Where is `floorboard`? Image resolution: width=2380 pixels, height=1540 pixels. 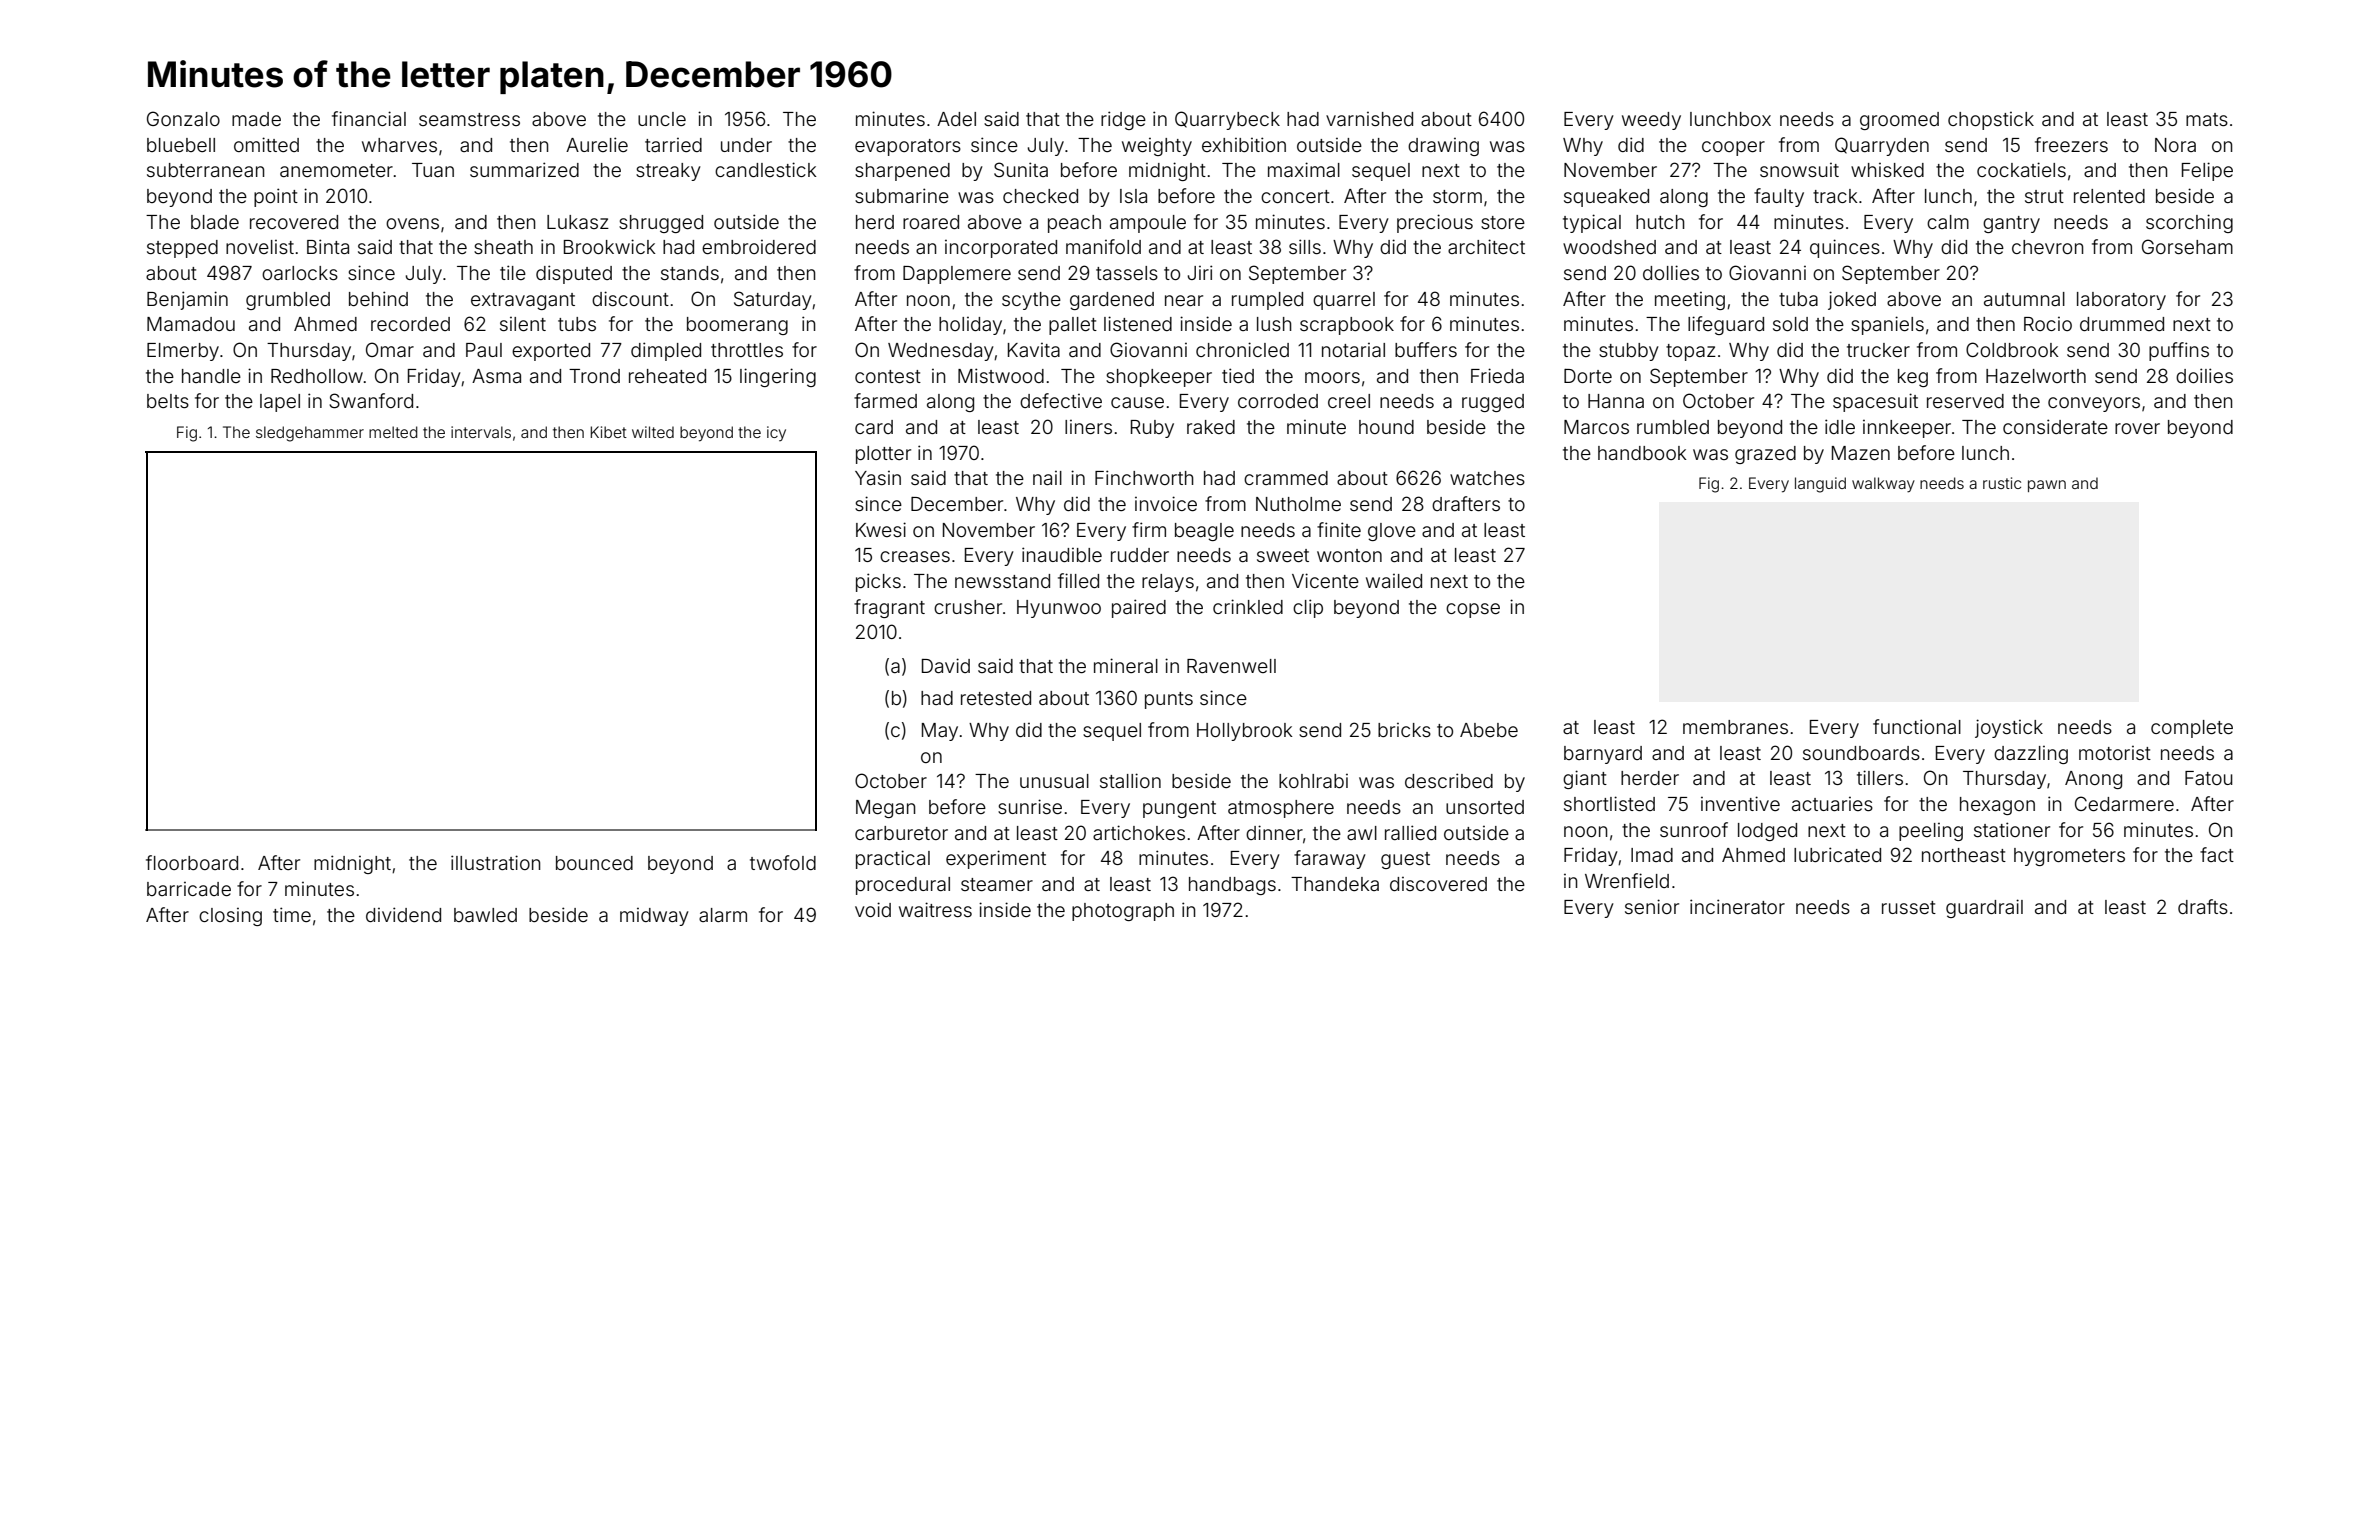 floorboard is located at coordinates (192, 862).
